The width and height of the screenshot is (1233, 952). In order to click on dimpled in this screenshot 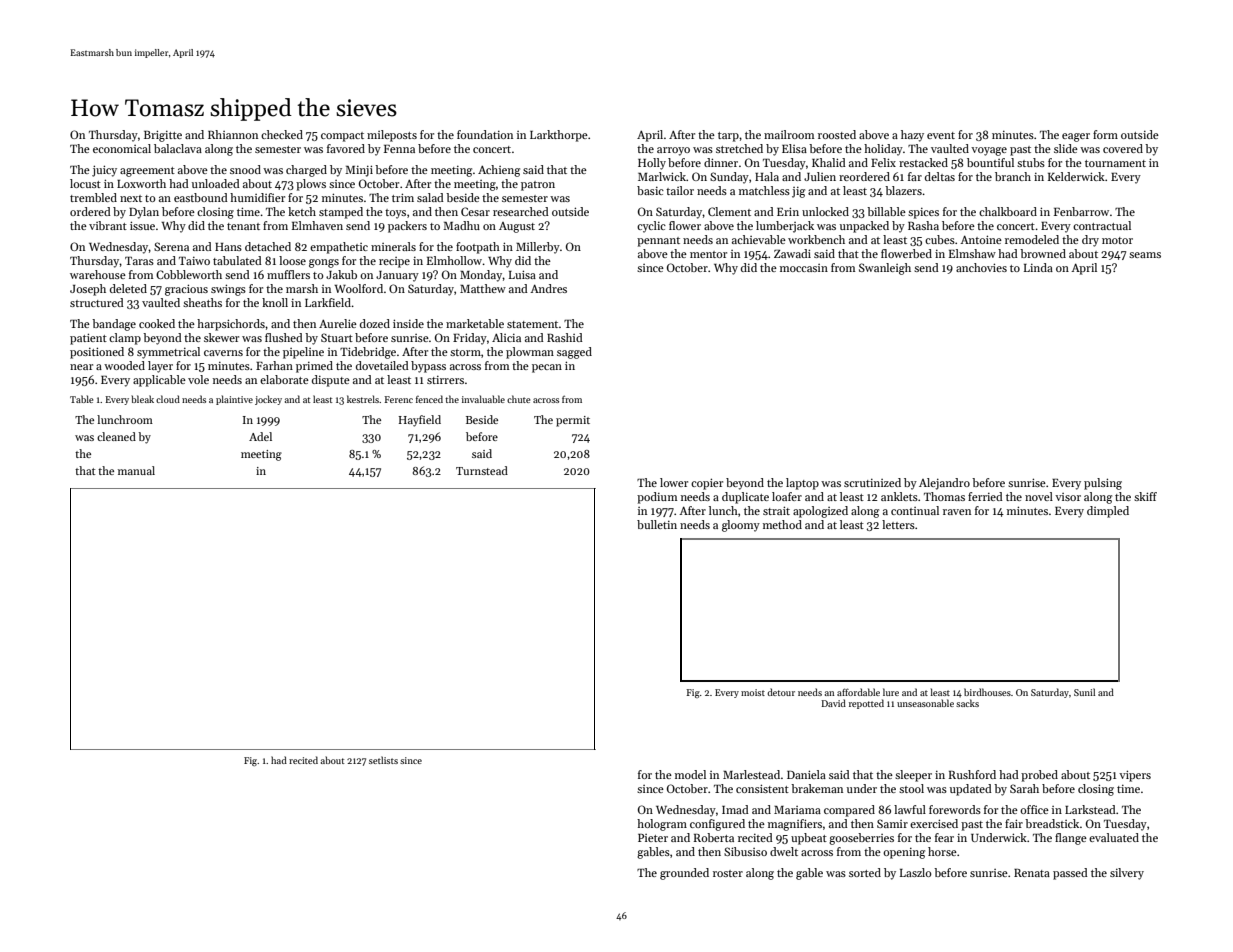, I will do `click(1108, 512)`.
